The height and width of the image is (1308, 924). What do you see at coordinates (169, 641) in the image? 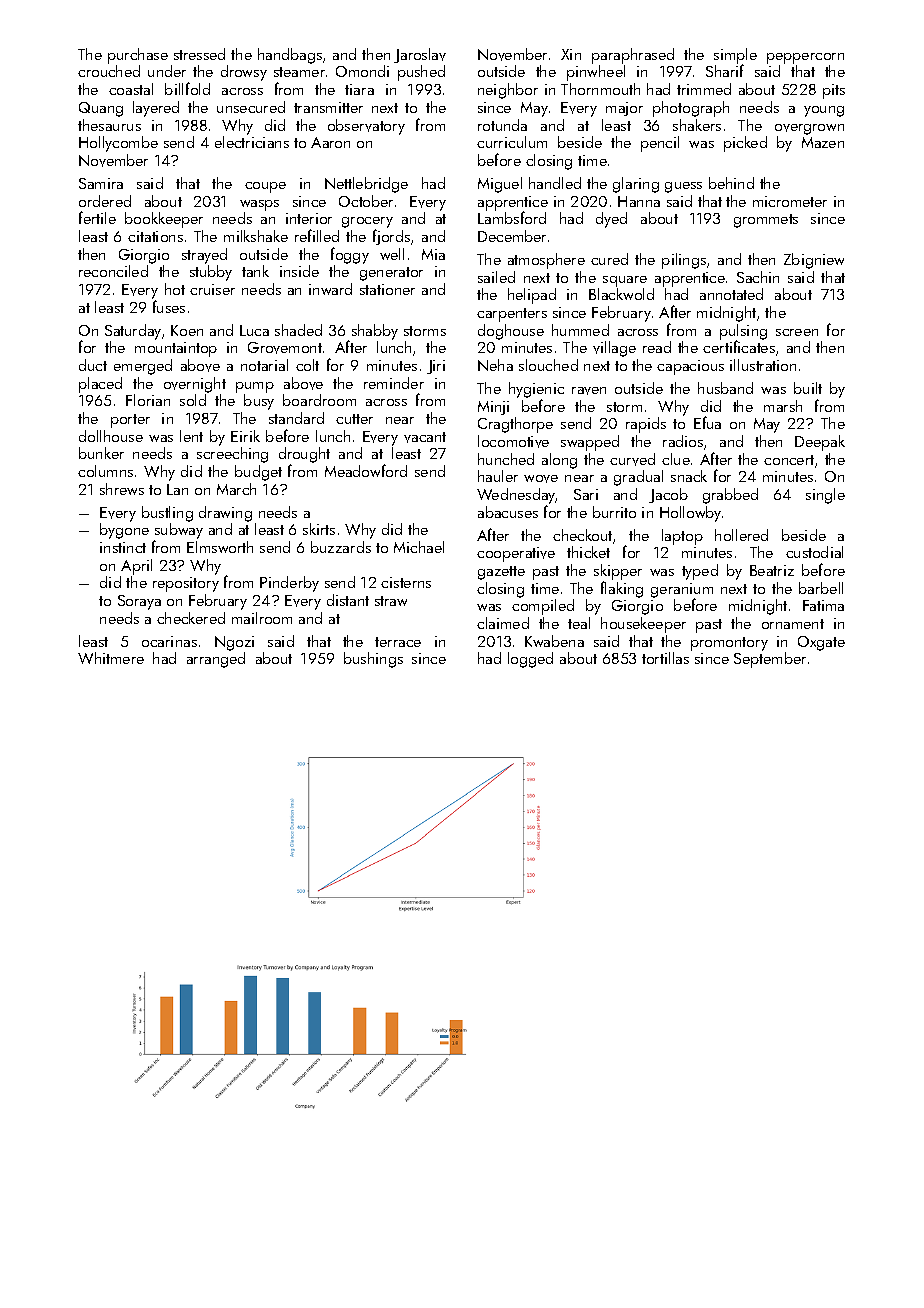
I see `ocarinas` at bounding box center [169, 641].
